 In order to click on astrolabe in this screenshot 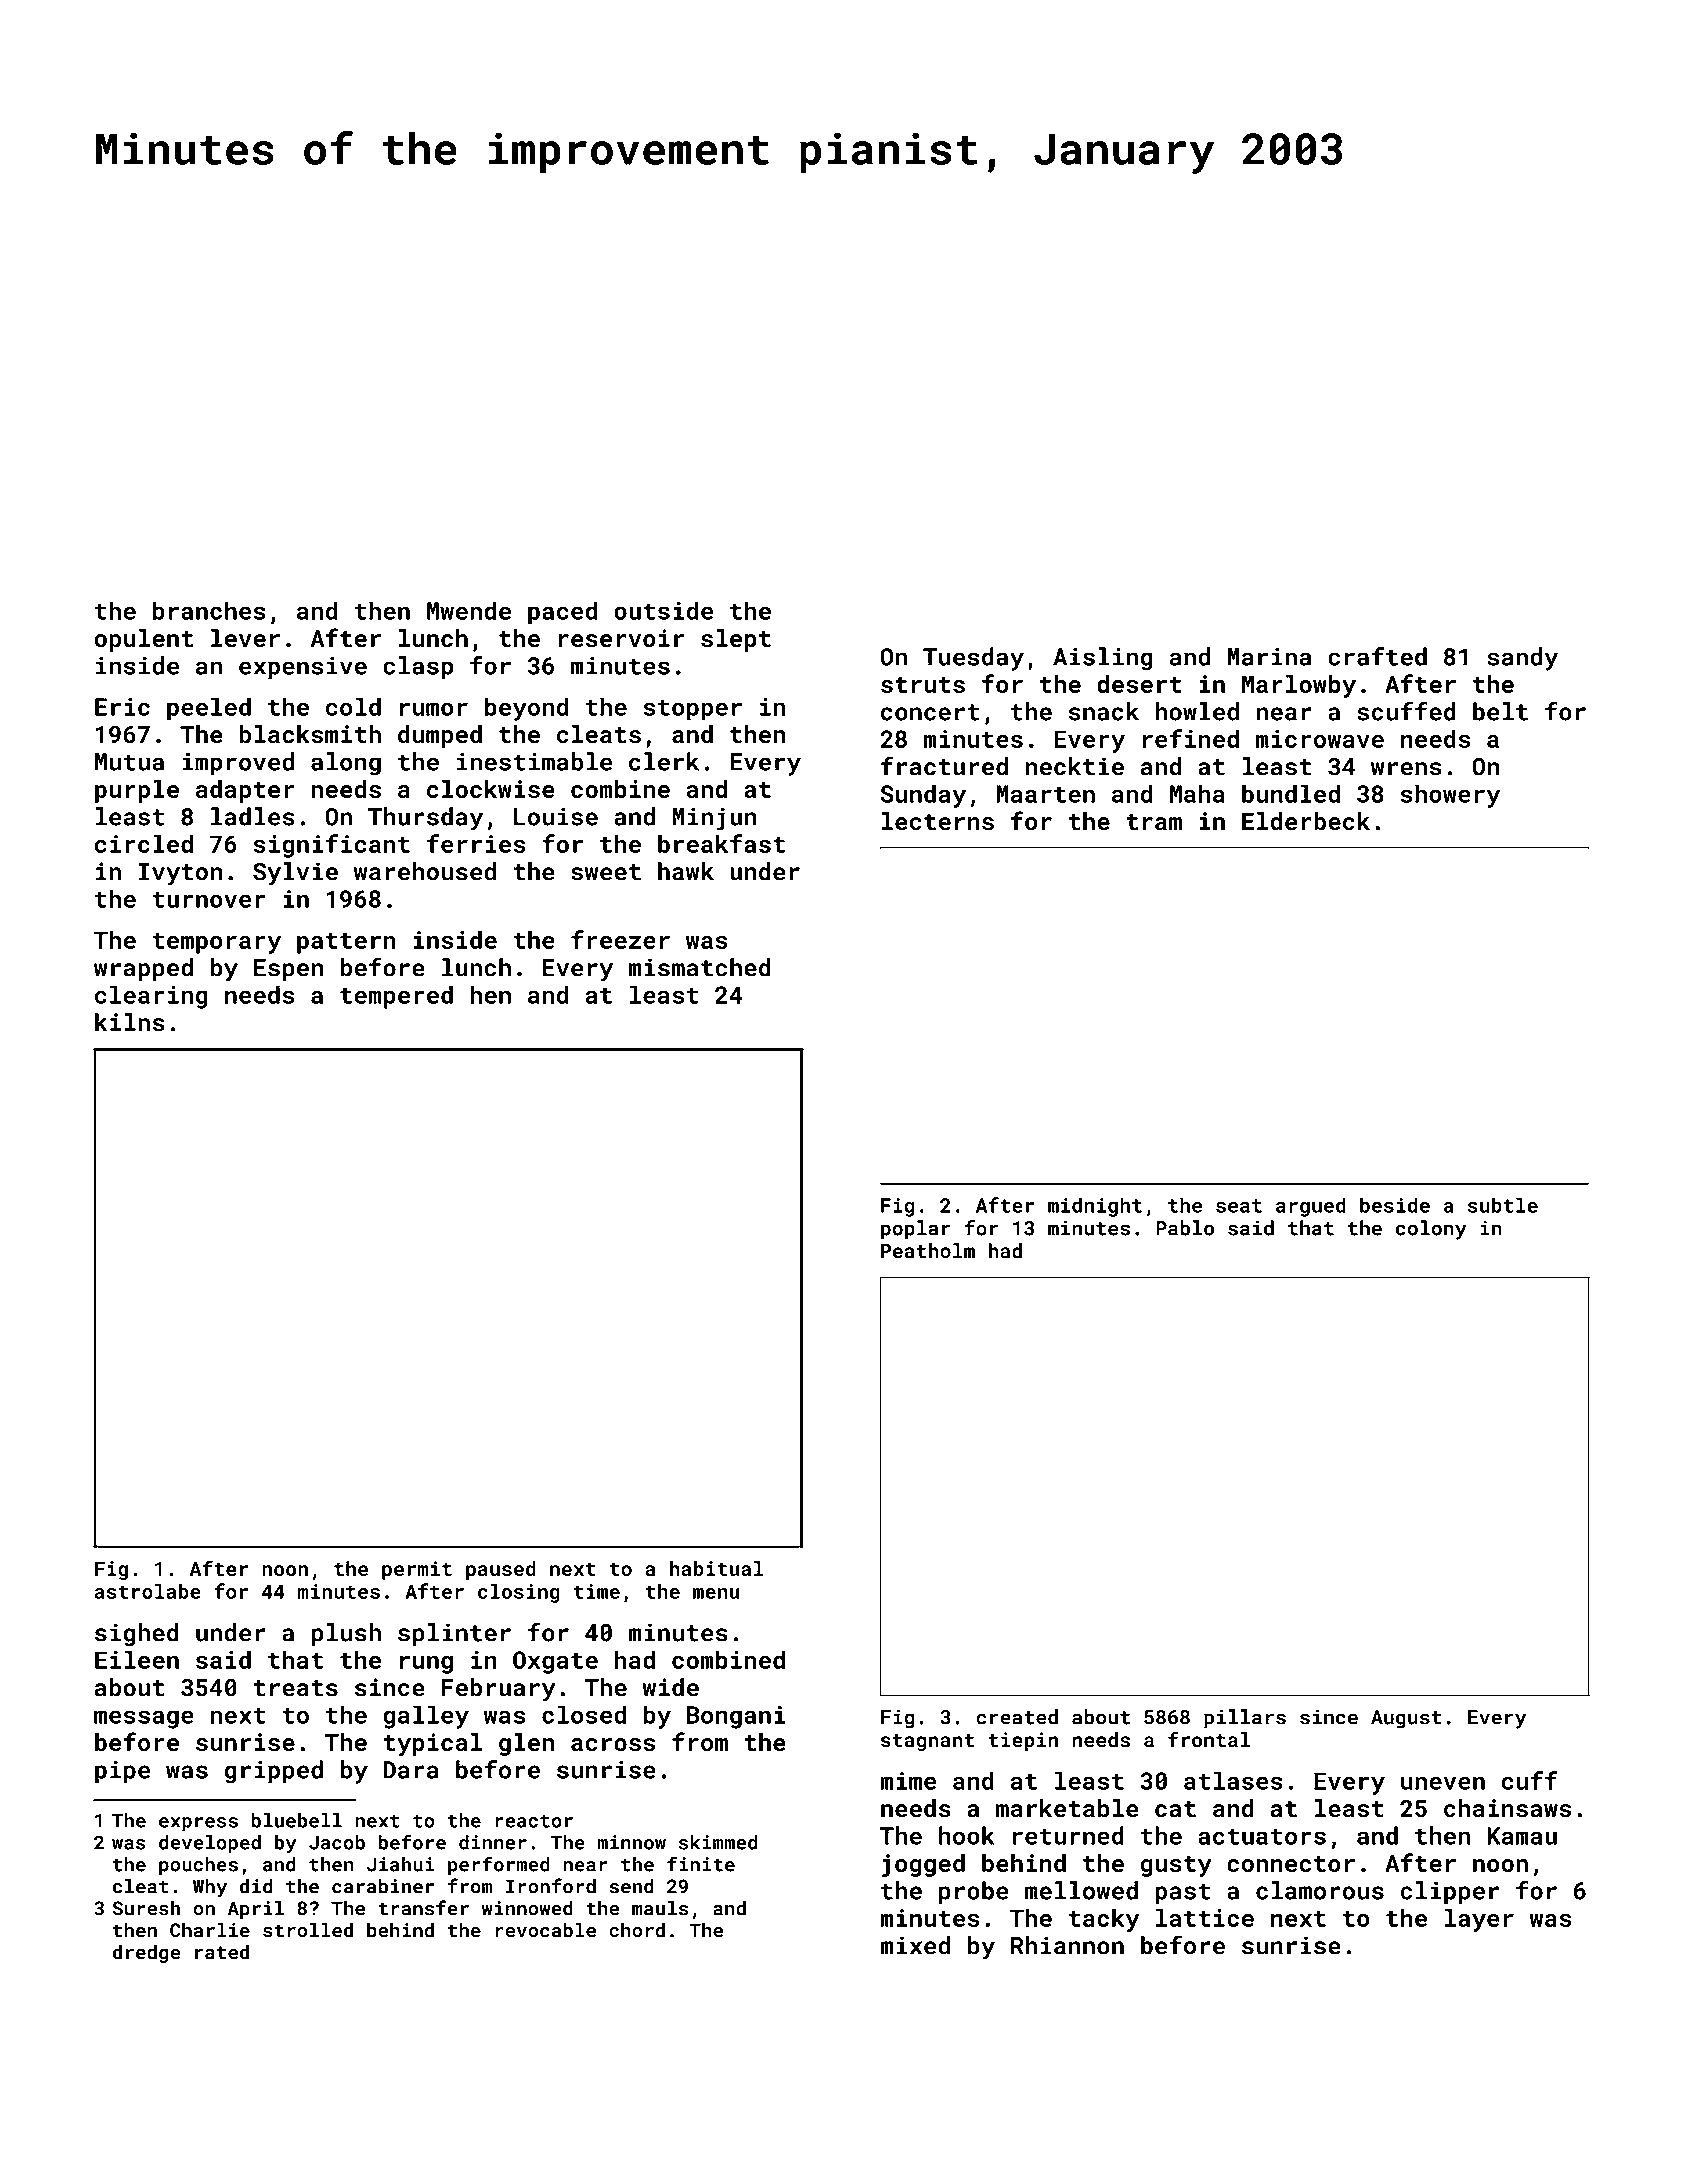, I will do `click(147, 1591)`.
